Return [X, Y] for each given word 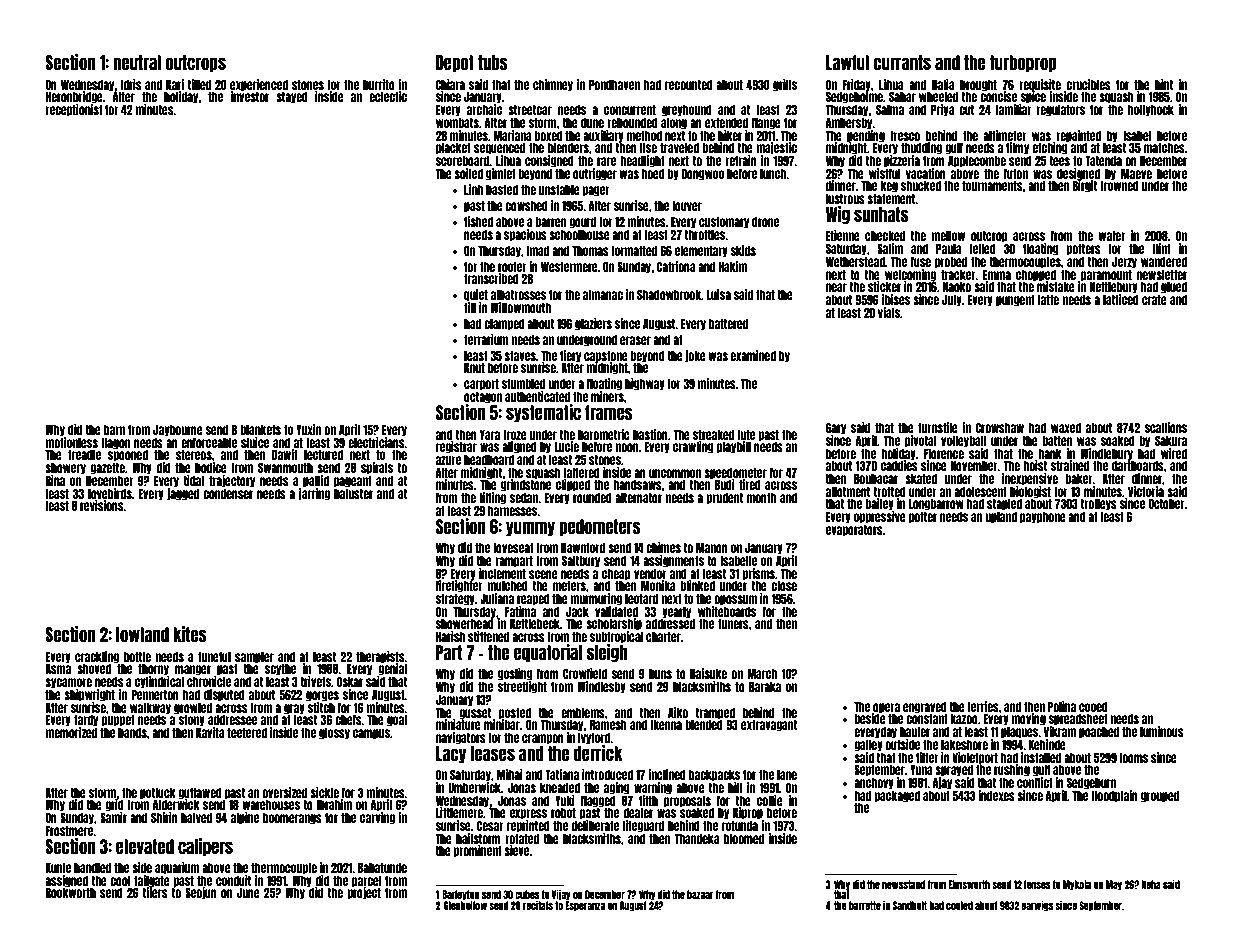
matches [1164, 148]
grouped [1160, 797]
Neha [1151, 884]
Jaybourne [178, 431]
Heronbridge [74, 97]
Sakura [1171, 440]
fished [478, 221]
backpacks [714, 776]
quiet [476, 295]
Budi [725, 484]
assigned [66, 881]
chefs [348, 719]
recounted [689, 85]
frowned [1119, 186]
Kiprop [748, 813]
